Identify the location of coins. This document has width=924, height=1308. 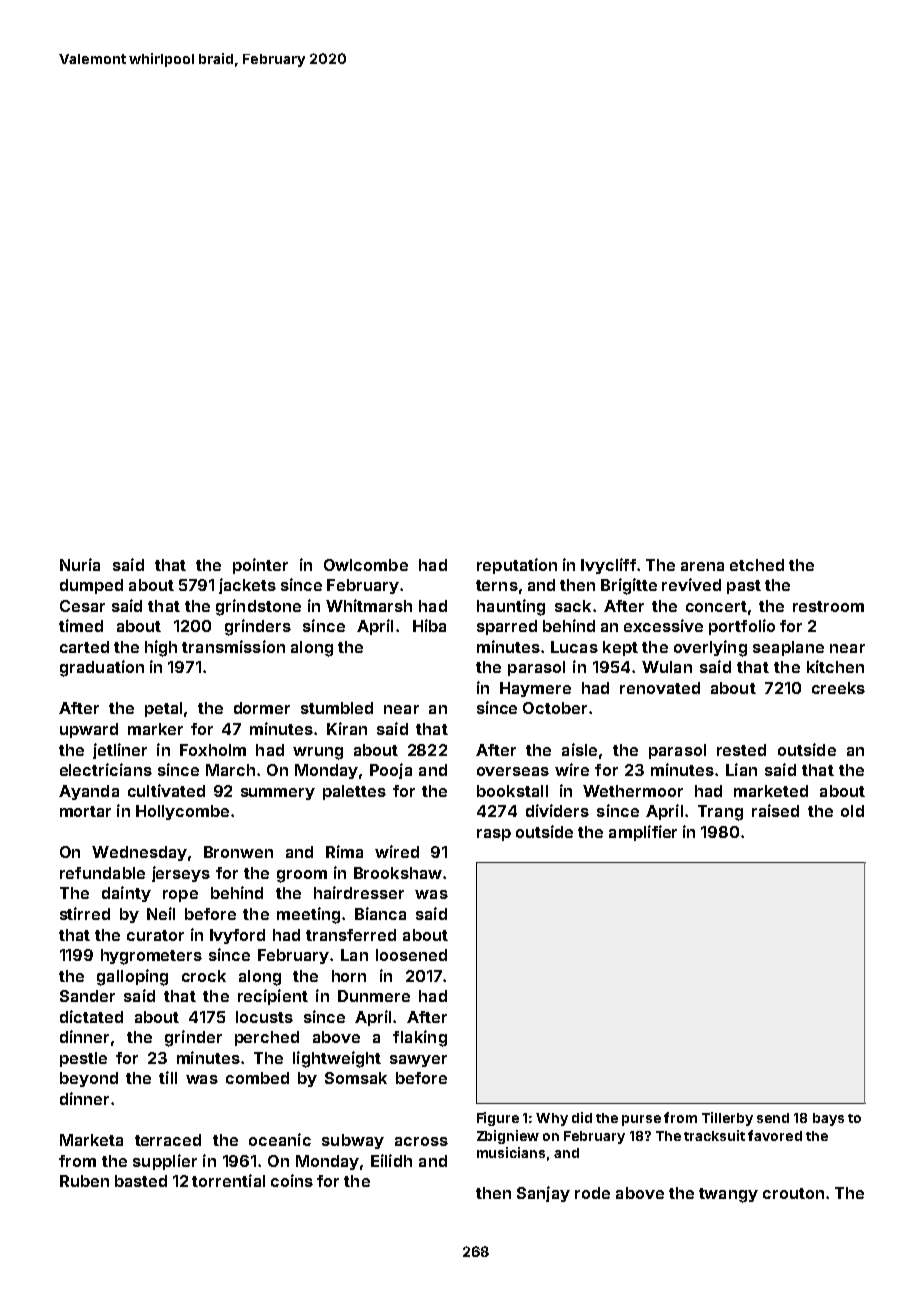
(292, 1180).
